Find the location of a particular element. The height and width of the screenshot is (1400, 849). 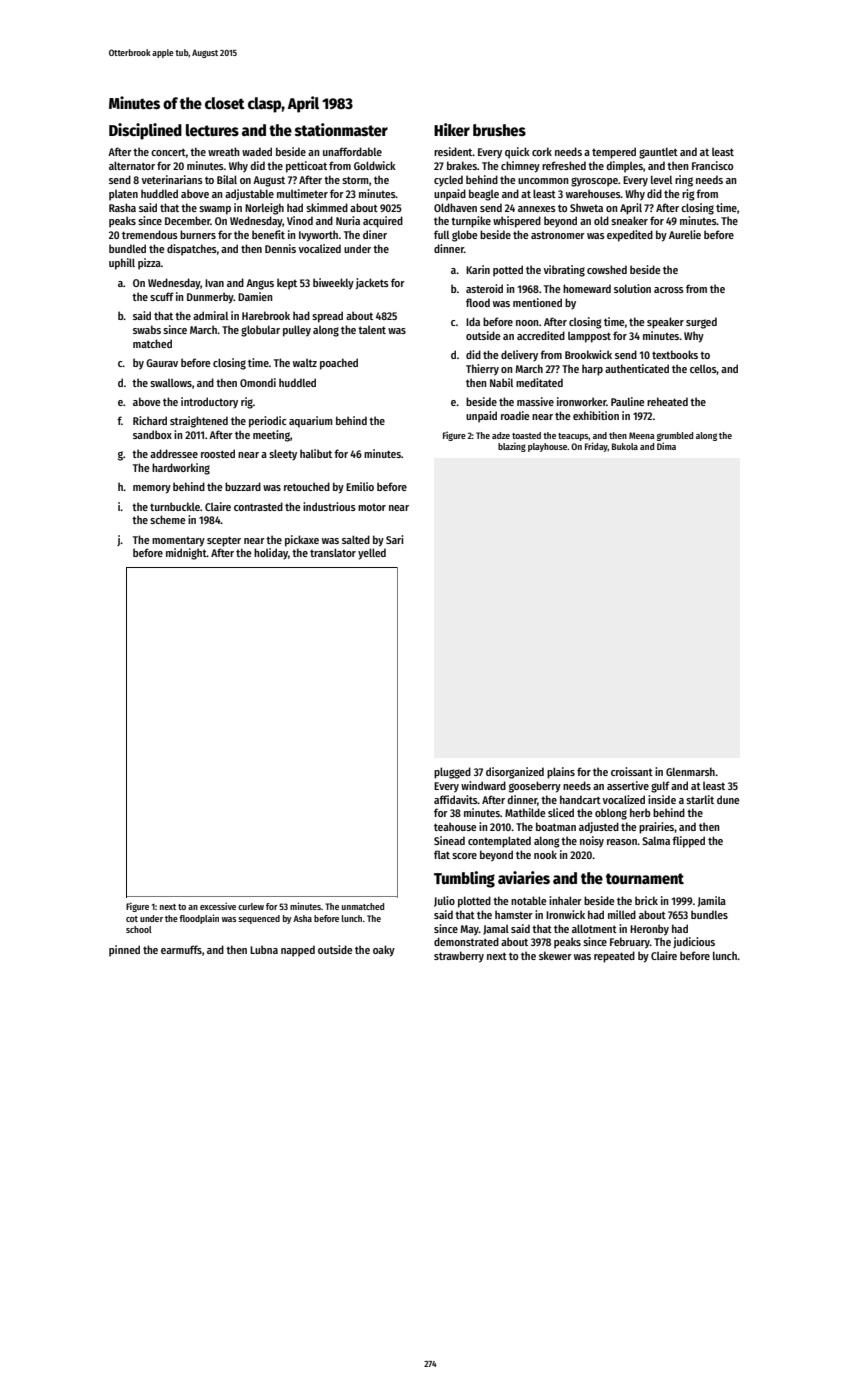

Disciplined is located at coordinates (145, 131).
